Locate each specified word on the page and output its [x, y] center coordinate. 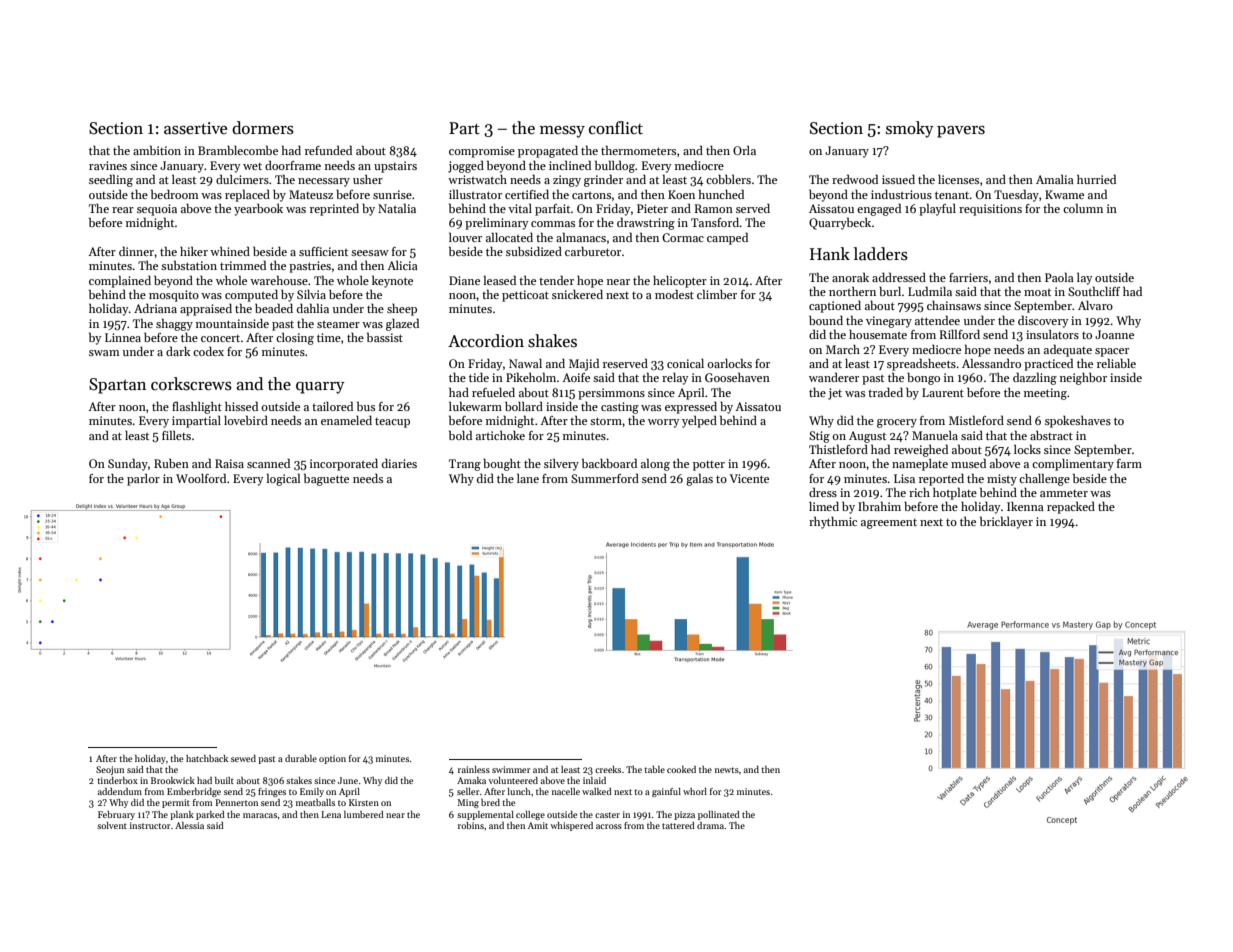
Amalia [1055, 179]
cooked [681, 769]
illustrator [475, 194]
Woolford [201, 478]
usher [368, 179]
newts [727, 770]
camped [727, 238]
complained [120, 281]
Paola [1059, 277]
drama [711, 825]
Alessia [189, 825]
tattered [678, 825]
